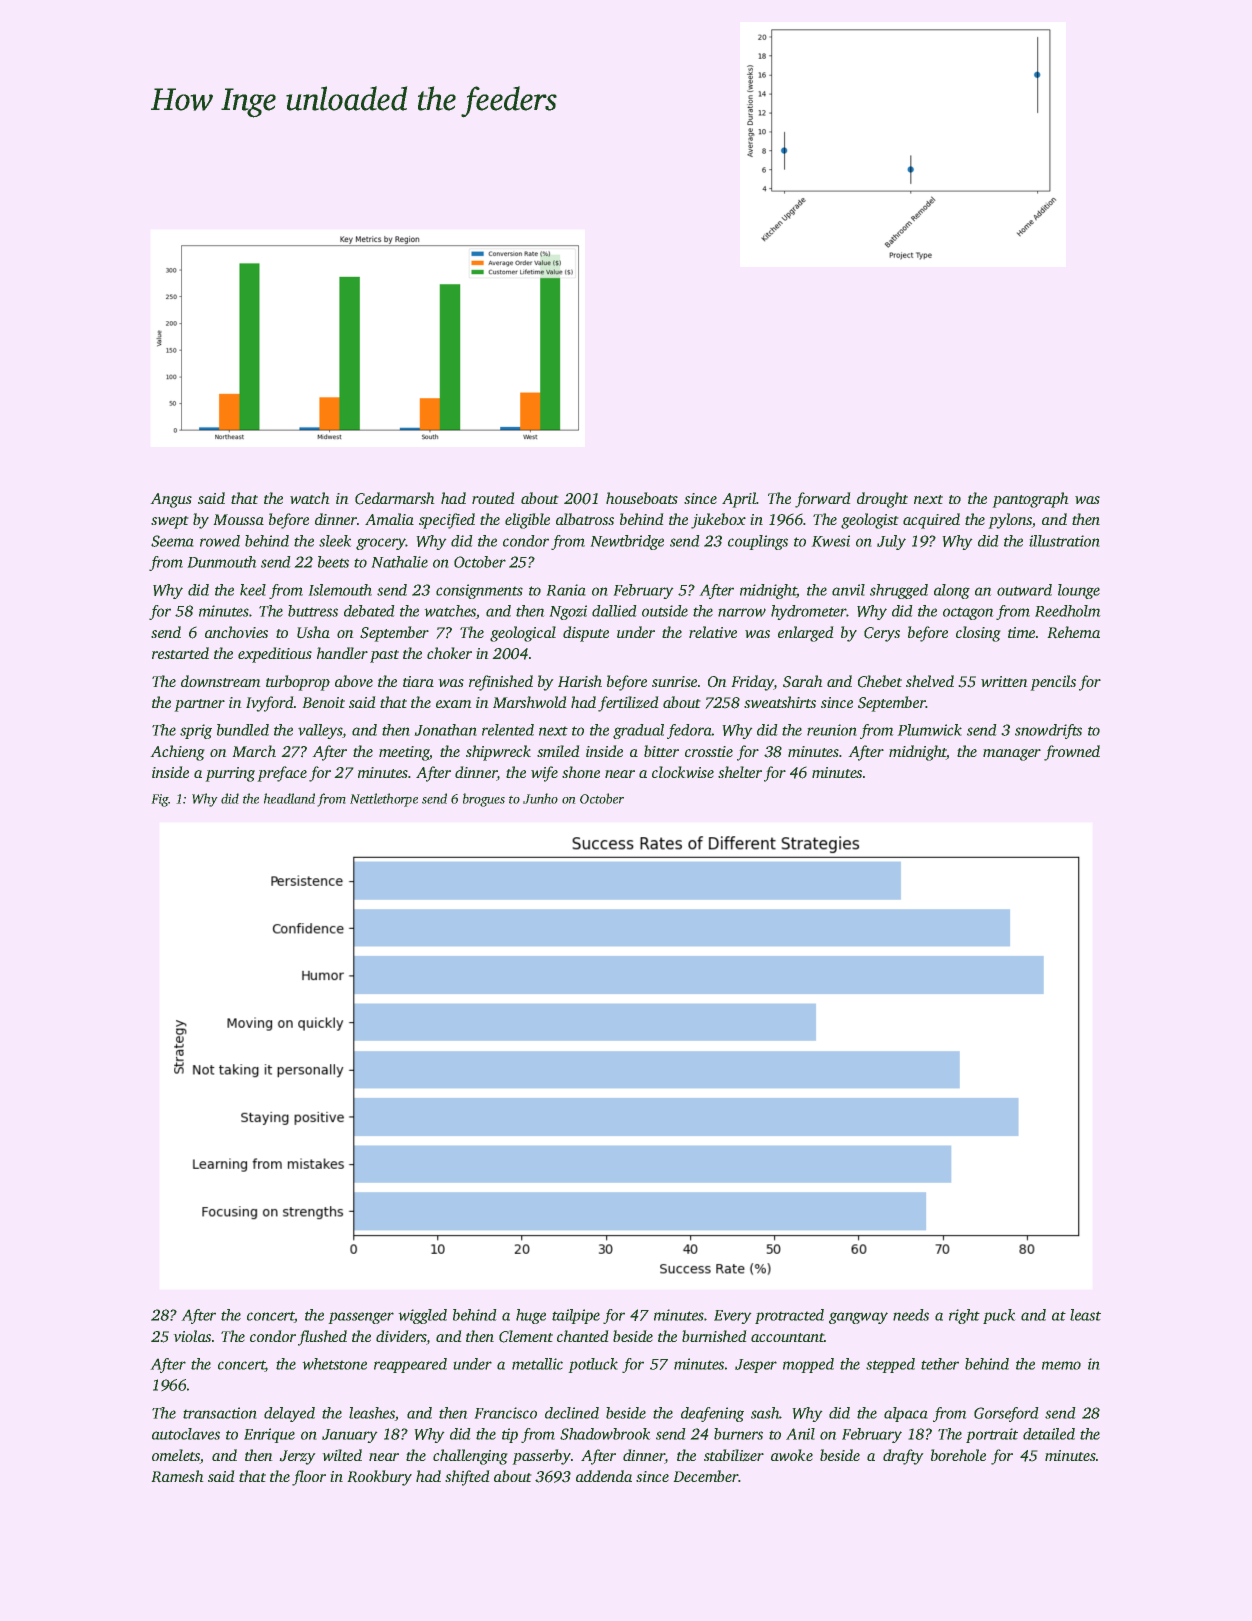 Image resolution: width=1252 pixels, height=1621 pixels. What do you see at coordinates (171, 500) in the image?
I see `Angus` at bounding box center [171, 500].
